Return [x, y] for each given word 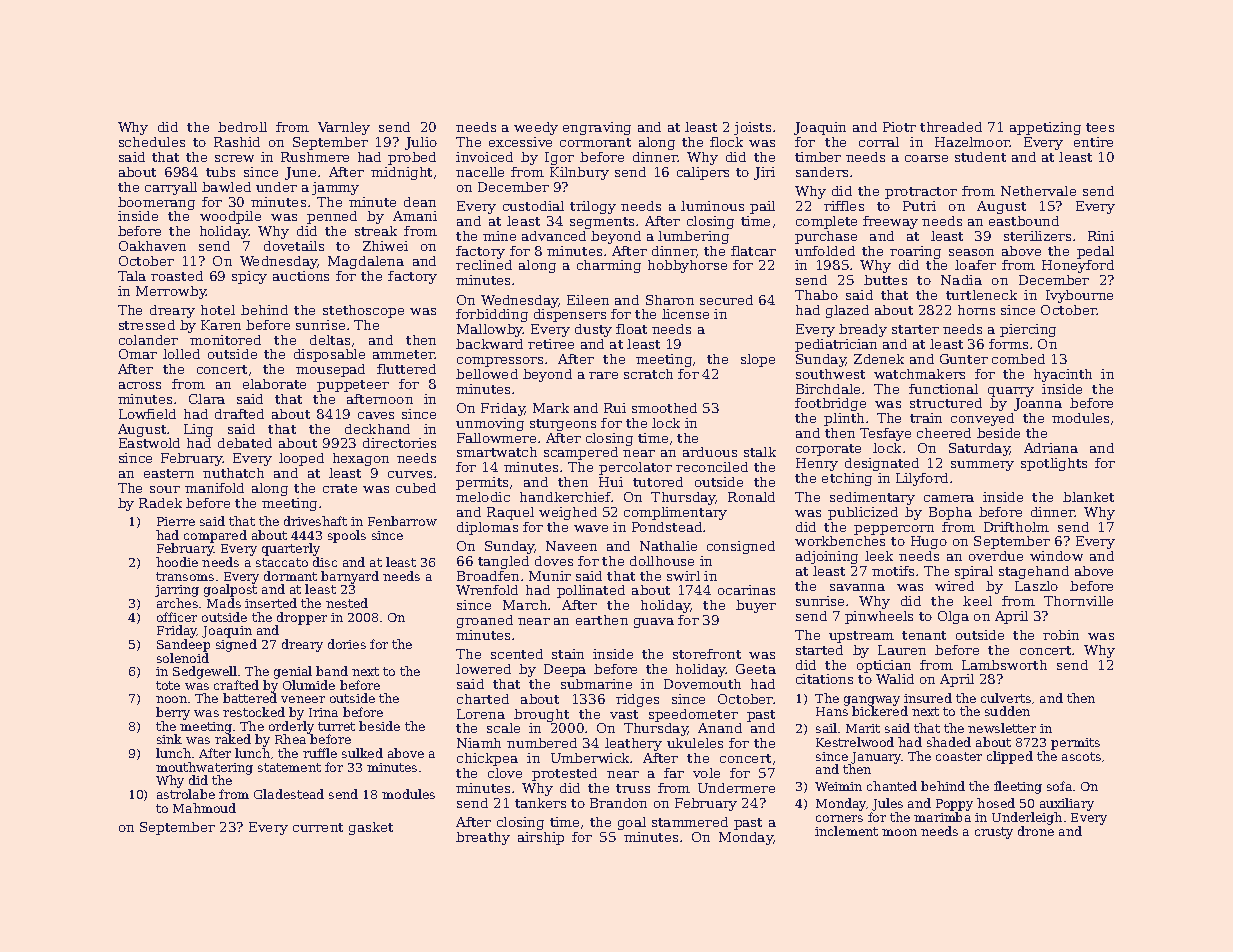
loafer [975, 265]
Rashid [237, 142]
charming [609, 266]
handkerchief [565, 497]
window [1056, 556]
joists [752, 128]
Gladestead [289, 794]
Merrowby [171, 292]
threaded [951, 127]
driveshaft [315, 521]
